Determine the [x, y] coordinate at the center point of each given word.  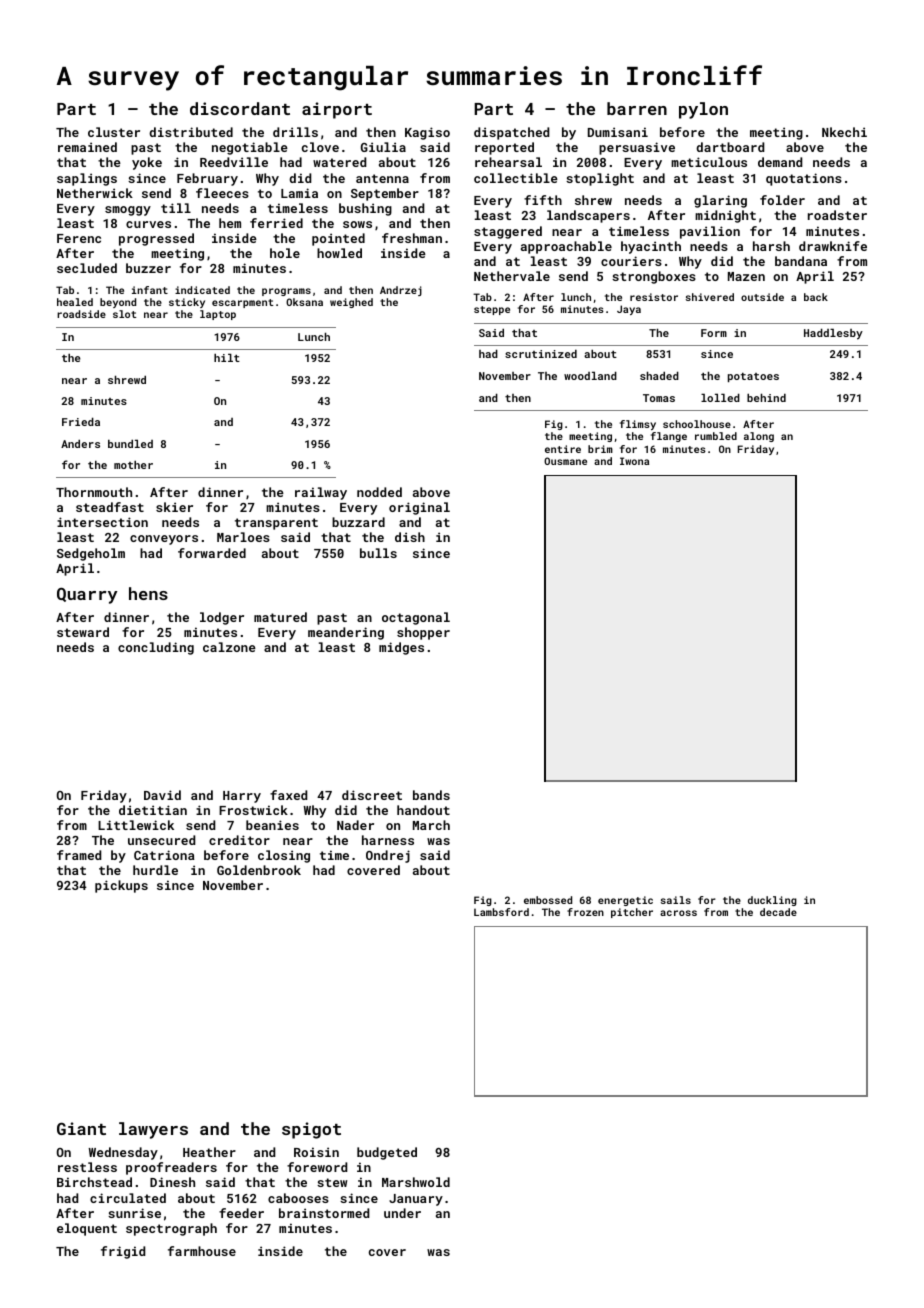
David [162, 795]
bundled [130, 443]
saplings [87, 179]
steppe [492, 310]
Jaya [629, 310]
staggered [508, 232]
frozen [585, 912]
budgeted [387, 1153]
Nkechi [844, 132]
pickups [121, 886]
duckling [772, 901]
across [678, 913]
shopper [423, 633]
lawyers [153, 1130]
